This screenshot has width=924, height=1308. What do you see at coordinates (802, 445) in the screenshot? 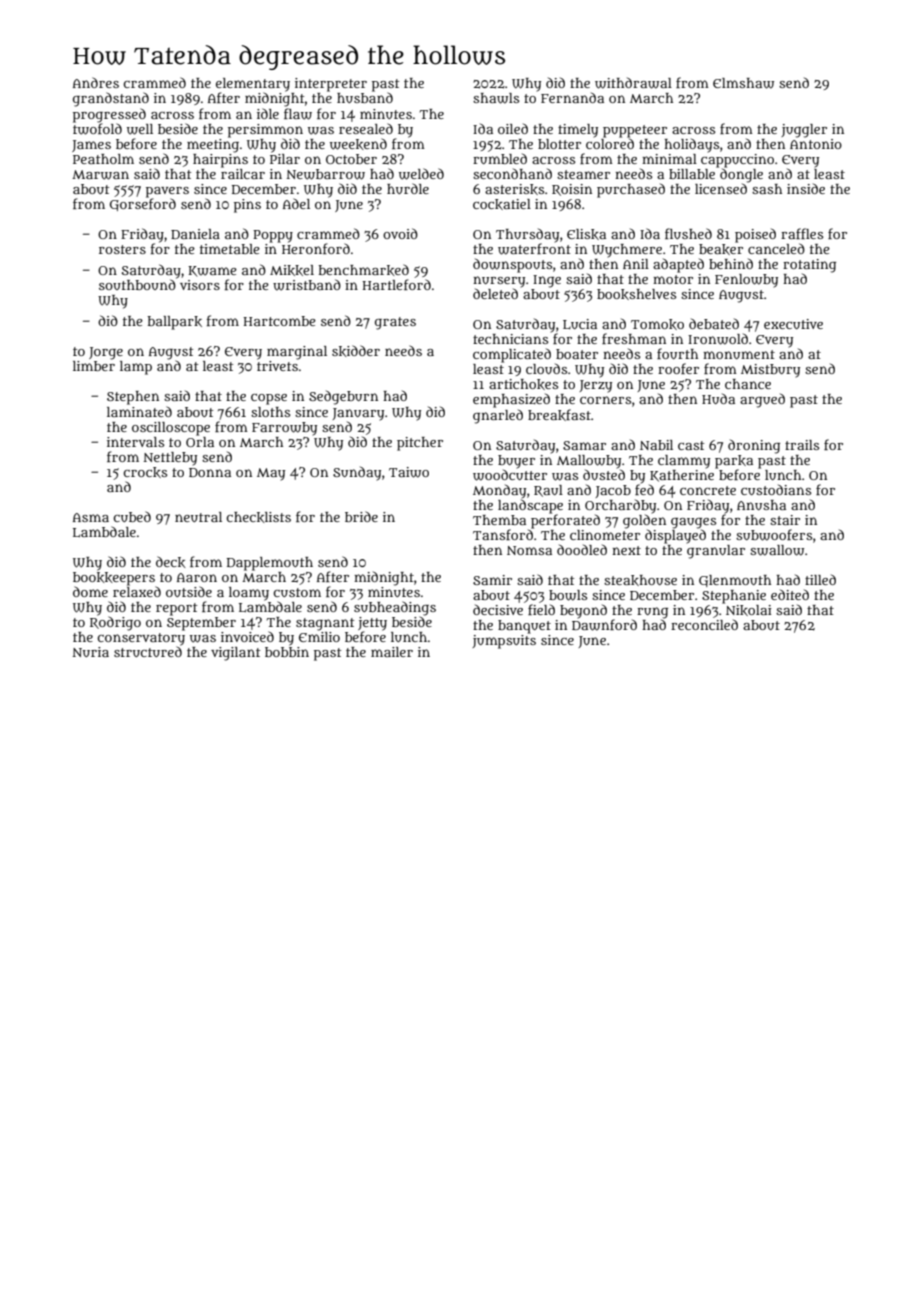
I see `trails` at bounding box center [802, 445].
